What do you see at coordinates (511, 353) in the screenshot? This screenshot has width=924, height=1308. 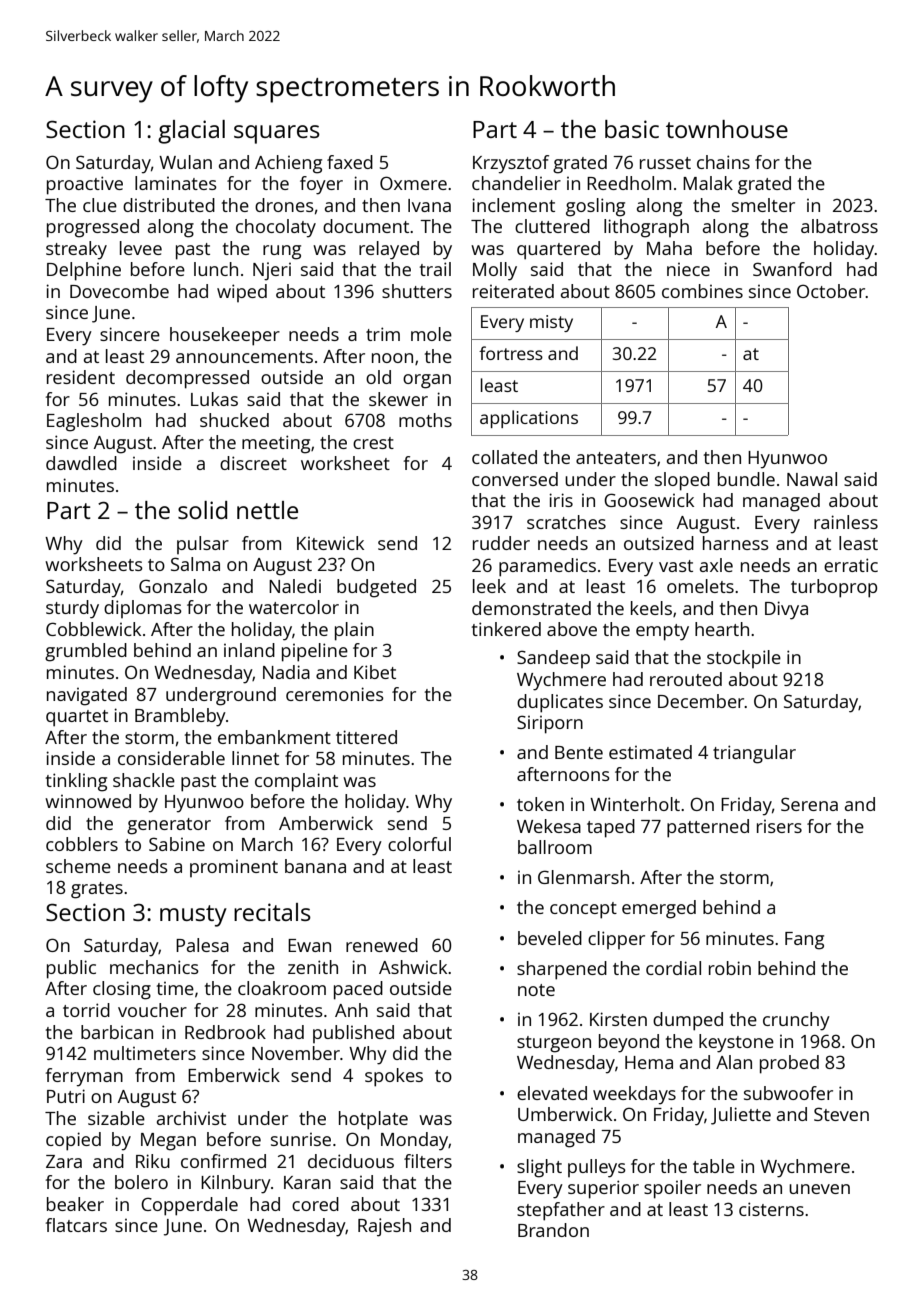 I see `fortress` at bounding box center [511, 353].
